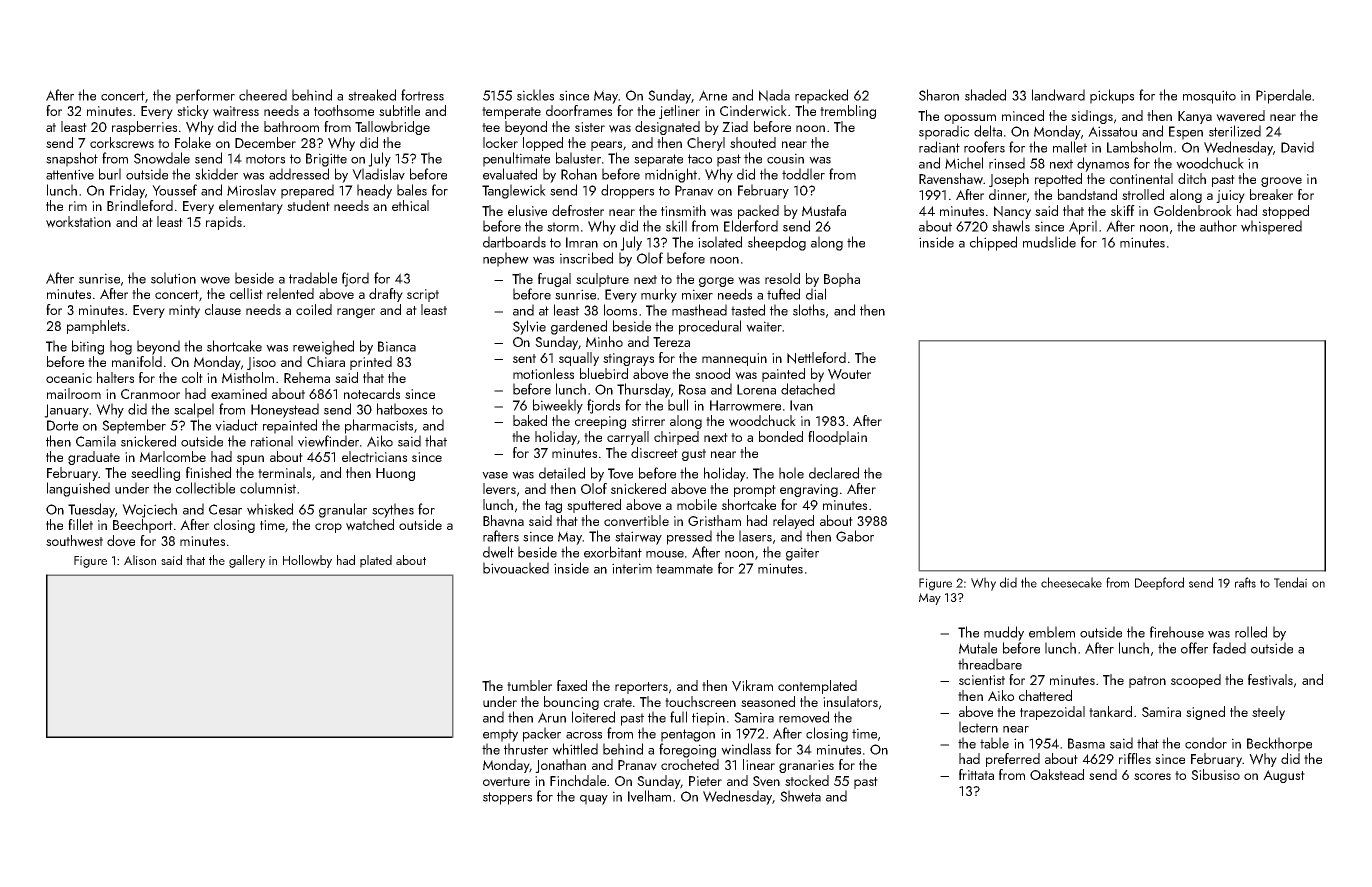  Describe the element at coordinates (285, 410) in the screenshot. I see `Honeystead` at that location.
